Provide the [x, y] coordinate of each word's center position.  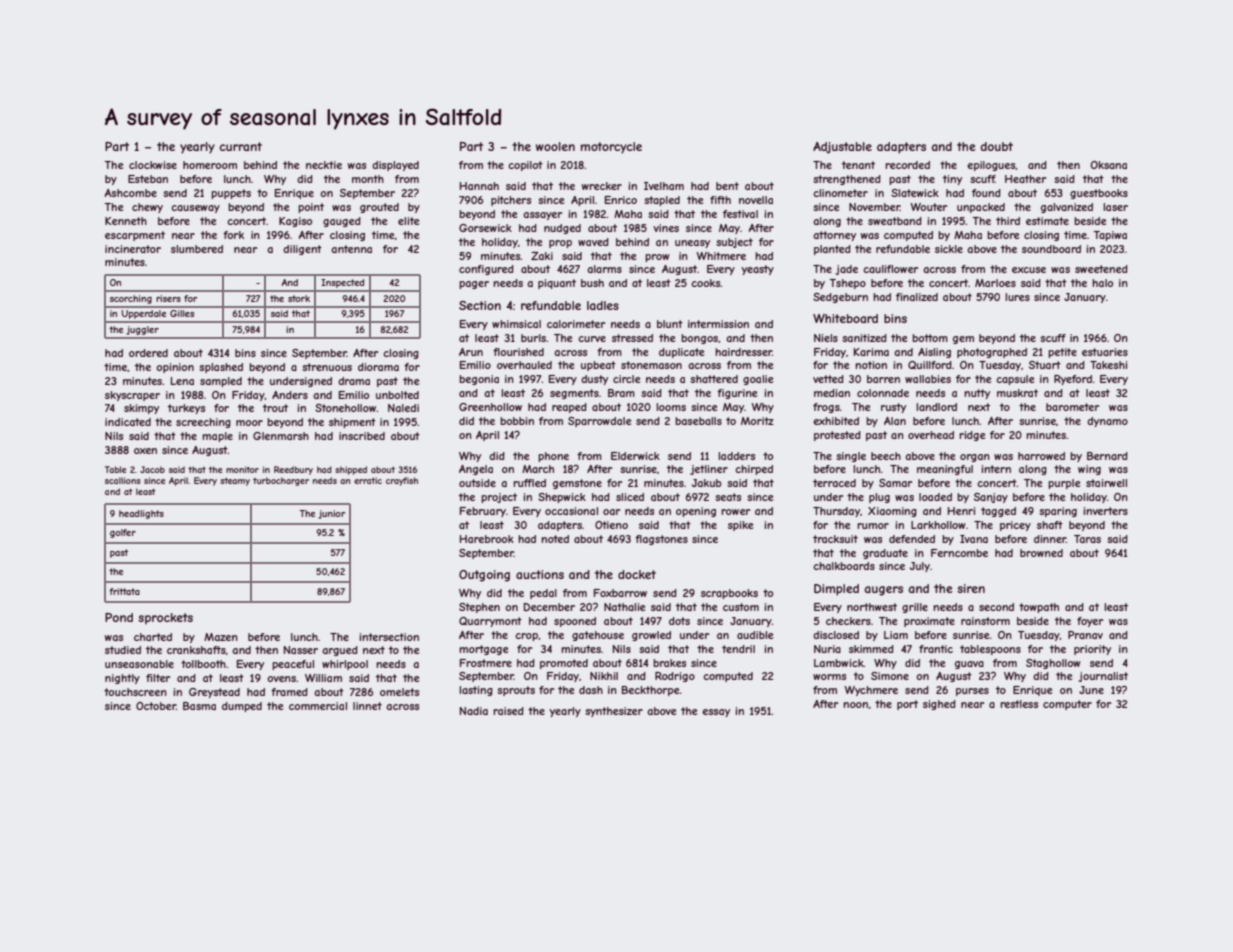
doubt [997, 146]
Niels [826, 338]
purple [1064, 484]
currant [241, 146]
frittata [124, 591]
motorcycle [611, 148]
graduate [885, 554]
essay [716, 713]
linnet [367, 706]
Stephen [479, 608]
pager [474, 285]
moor [249, 423]
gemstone [577, 484]
